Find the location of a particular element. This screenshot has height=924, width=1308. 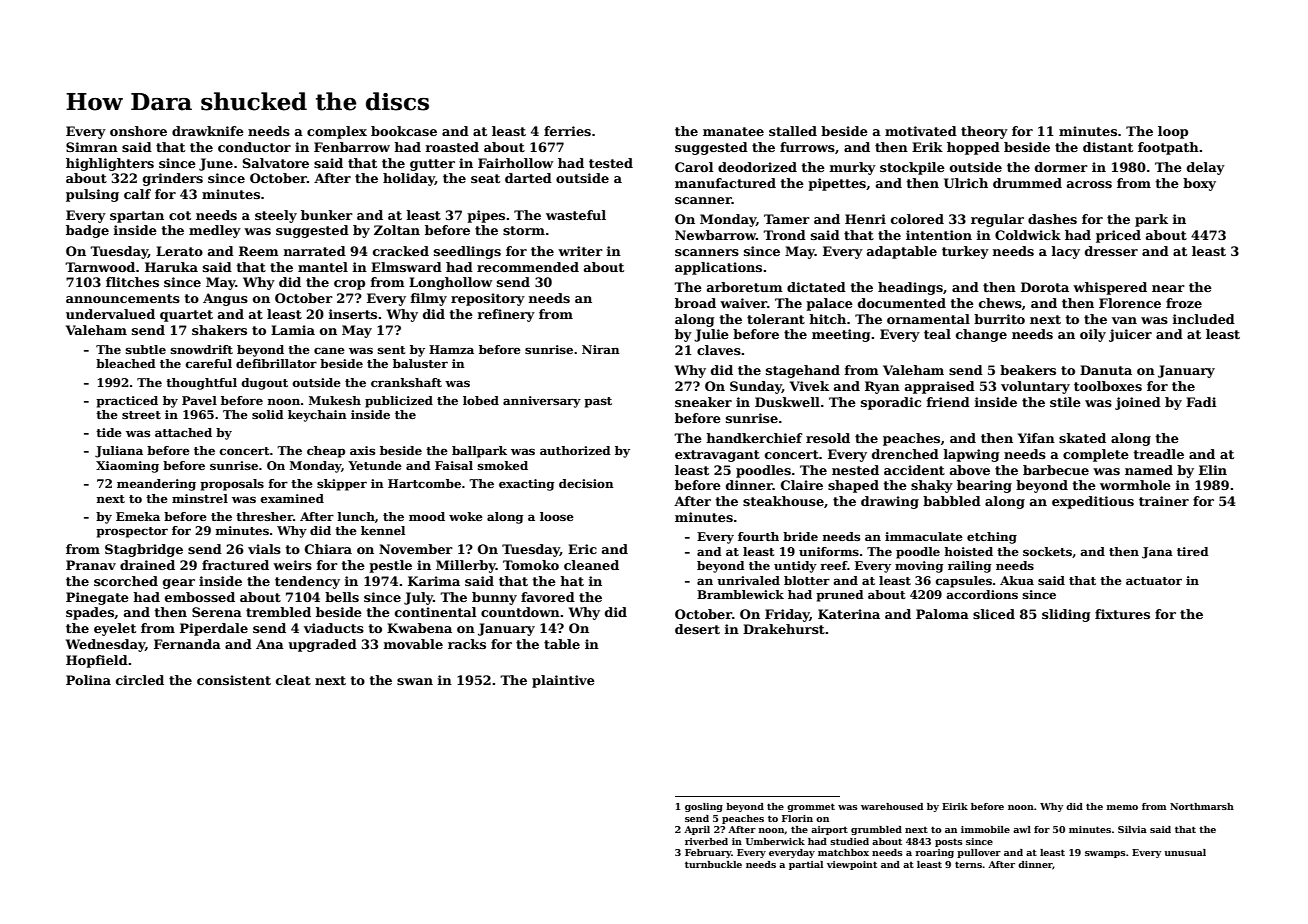

drawknife is located at coordinates (208, 131).
